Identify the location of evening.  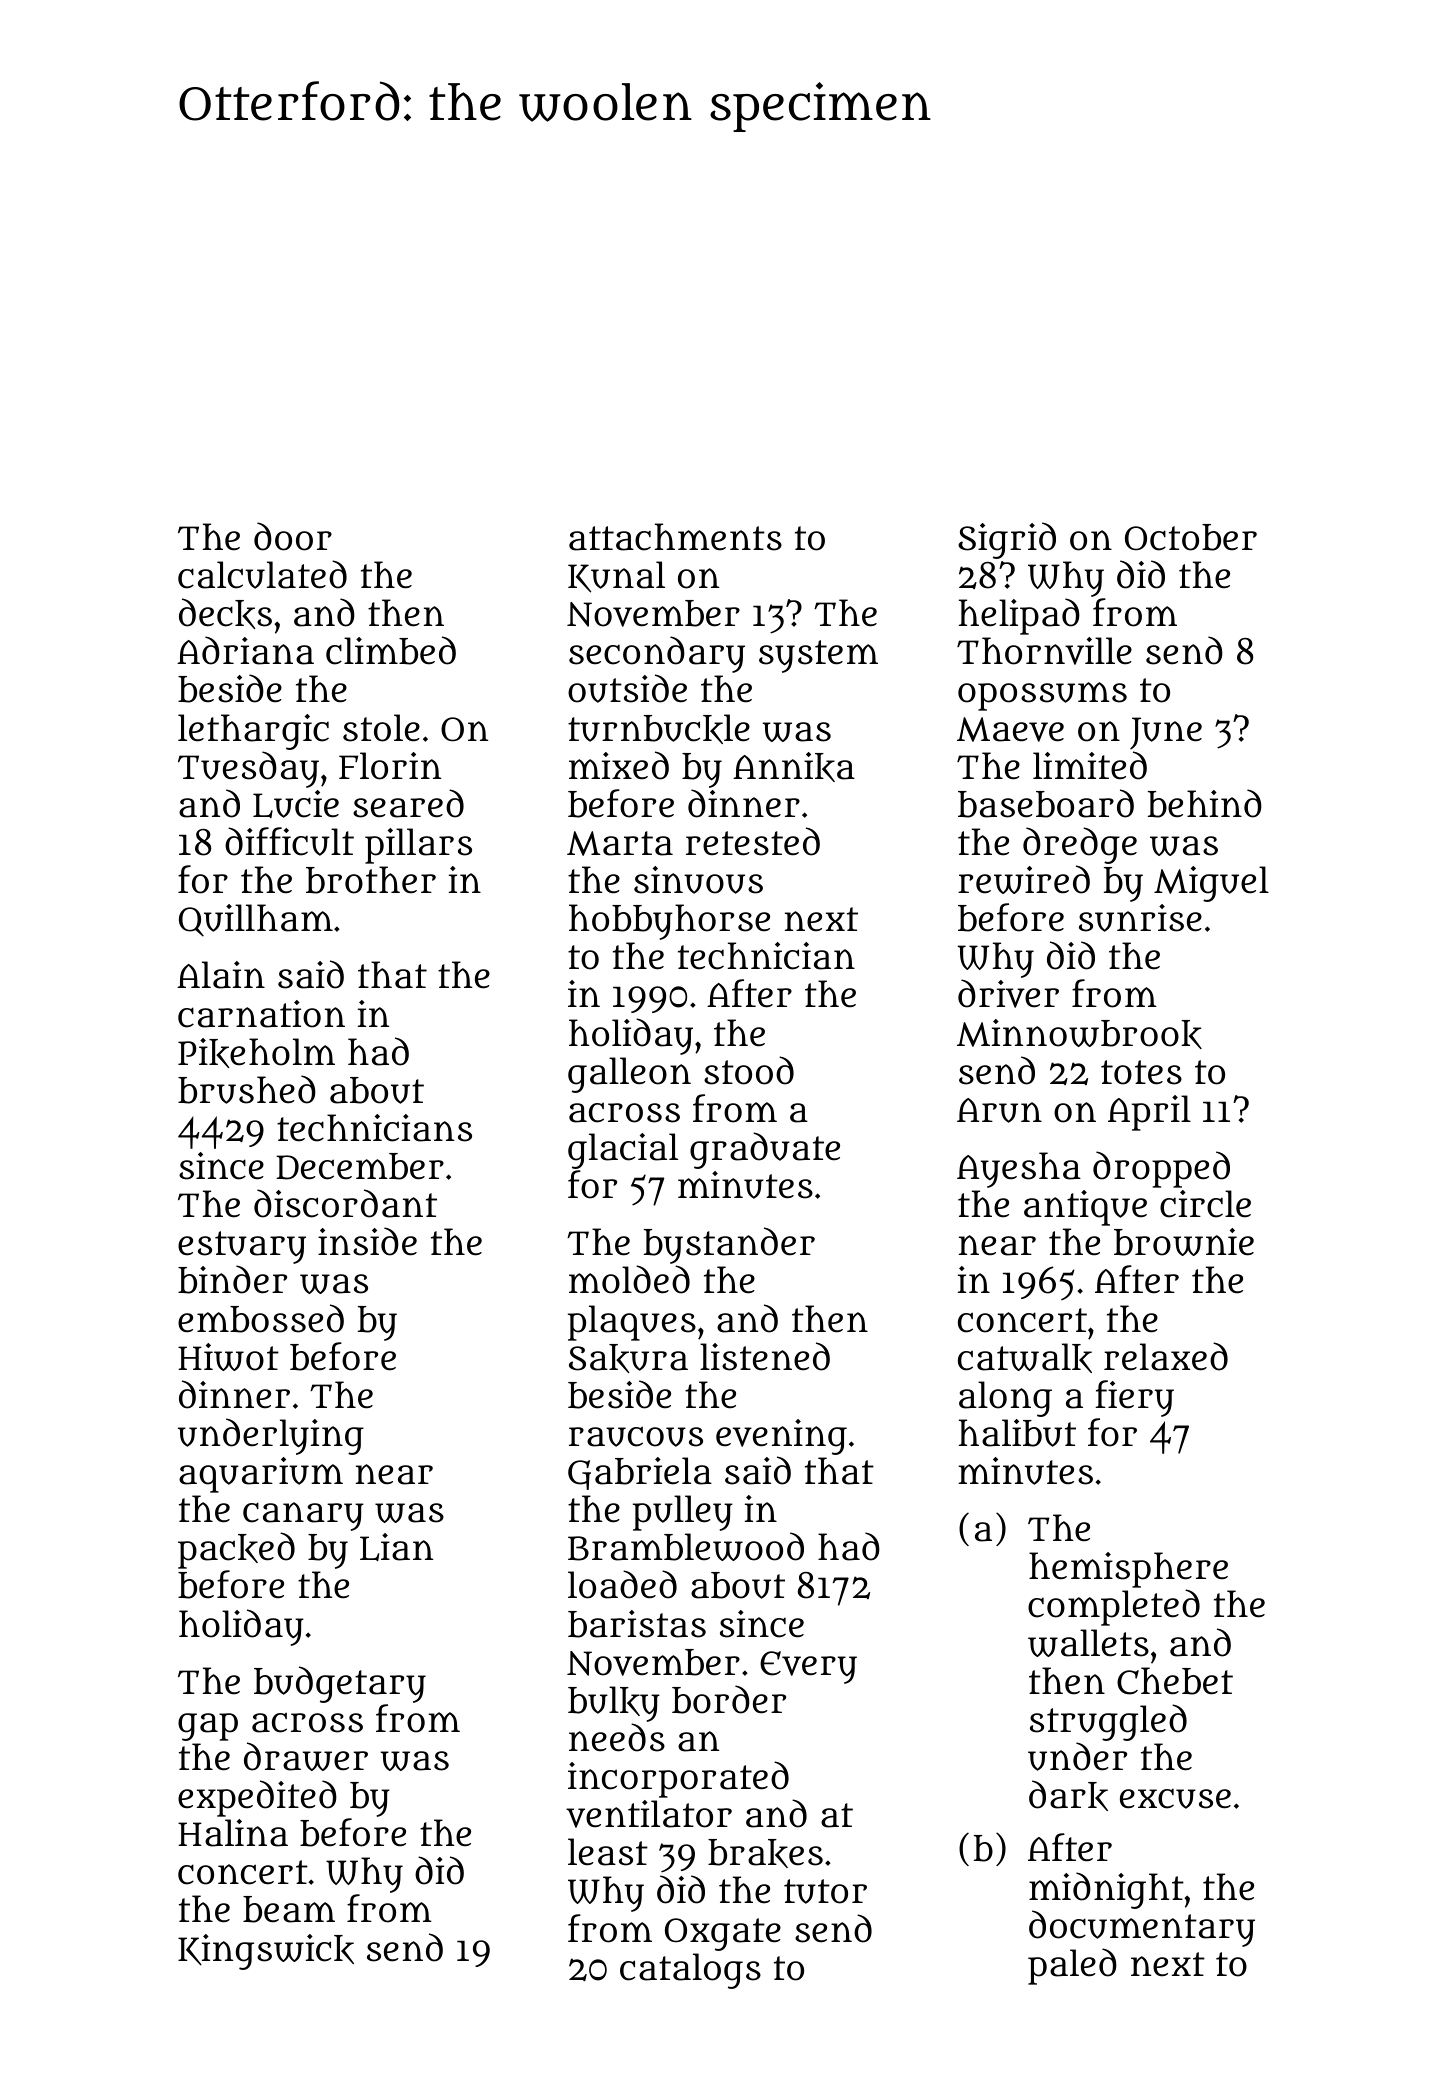
(781, 1437).
